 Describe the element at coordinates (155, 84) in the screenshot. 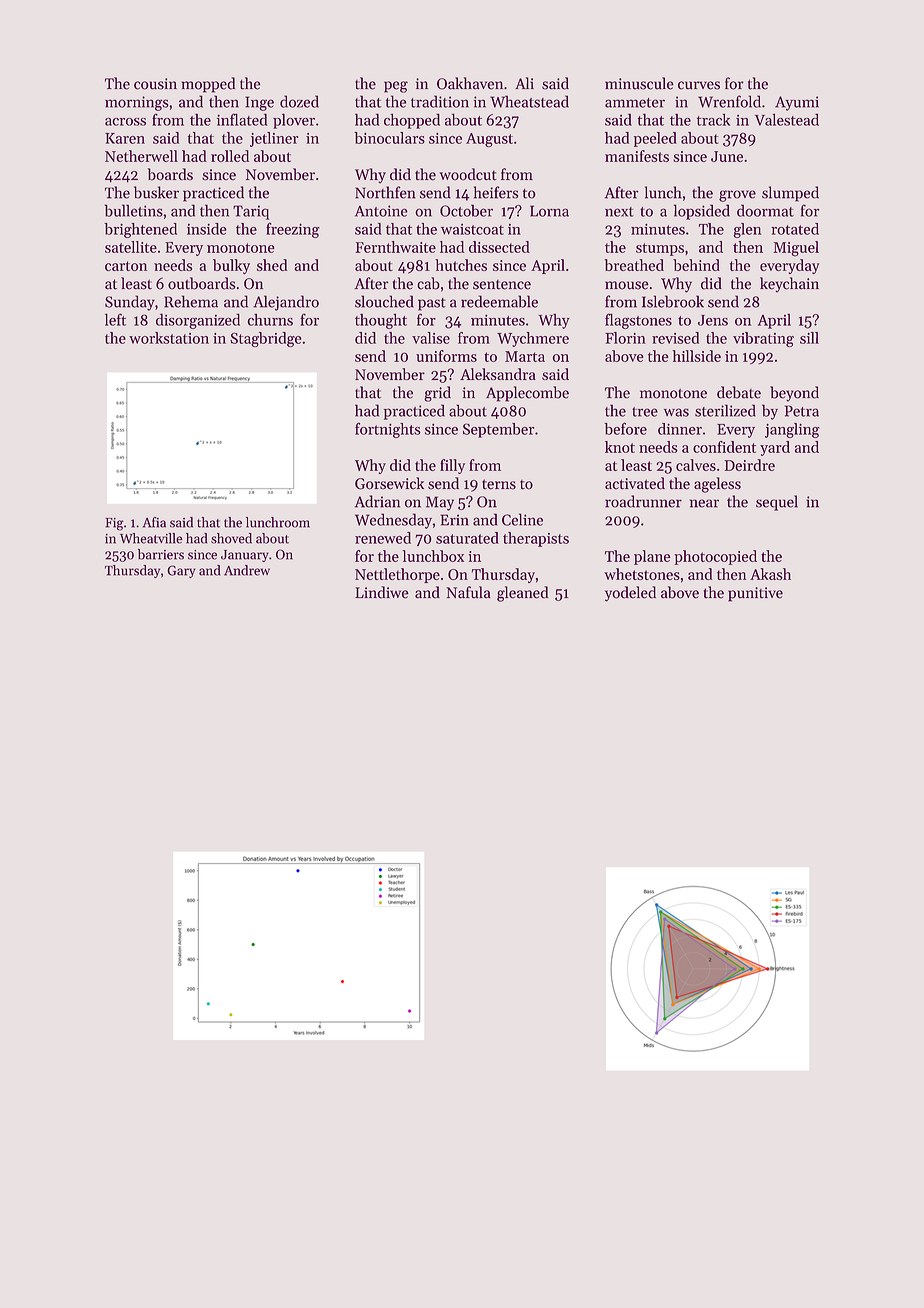

I see `cousin` at that location.
